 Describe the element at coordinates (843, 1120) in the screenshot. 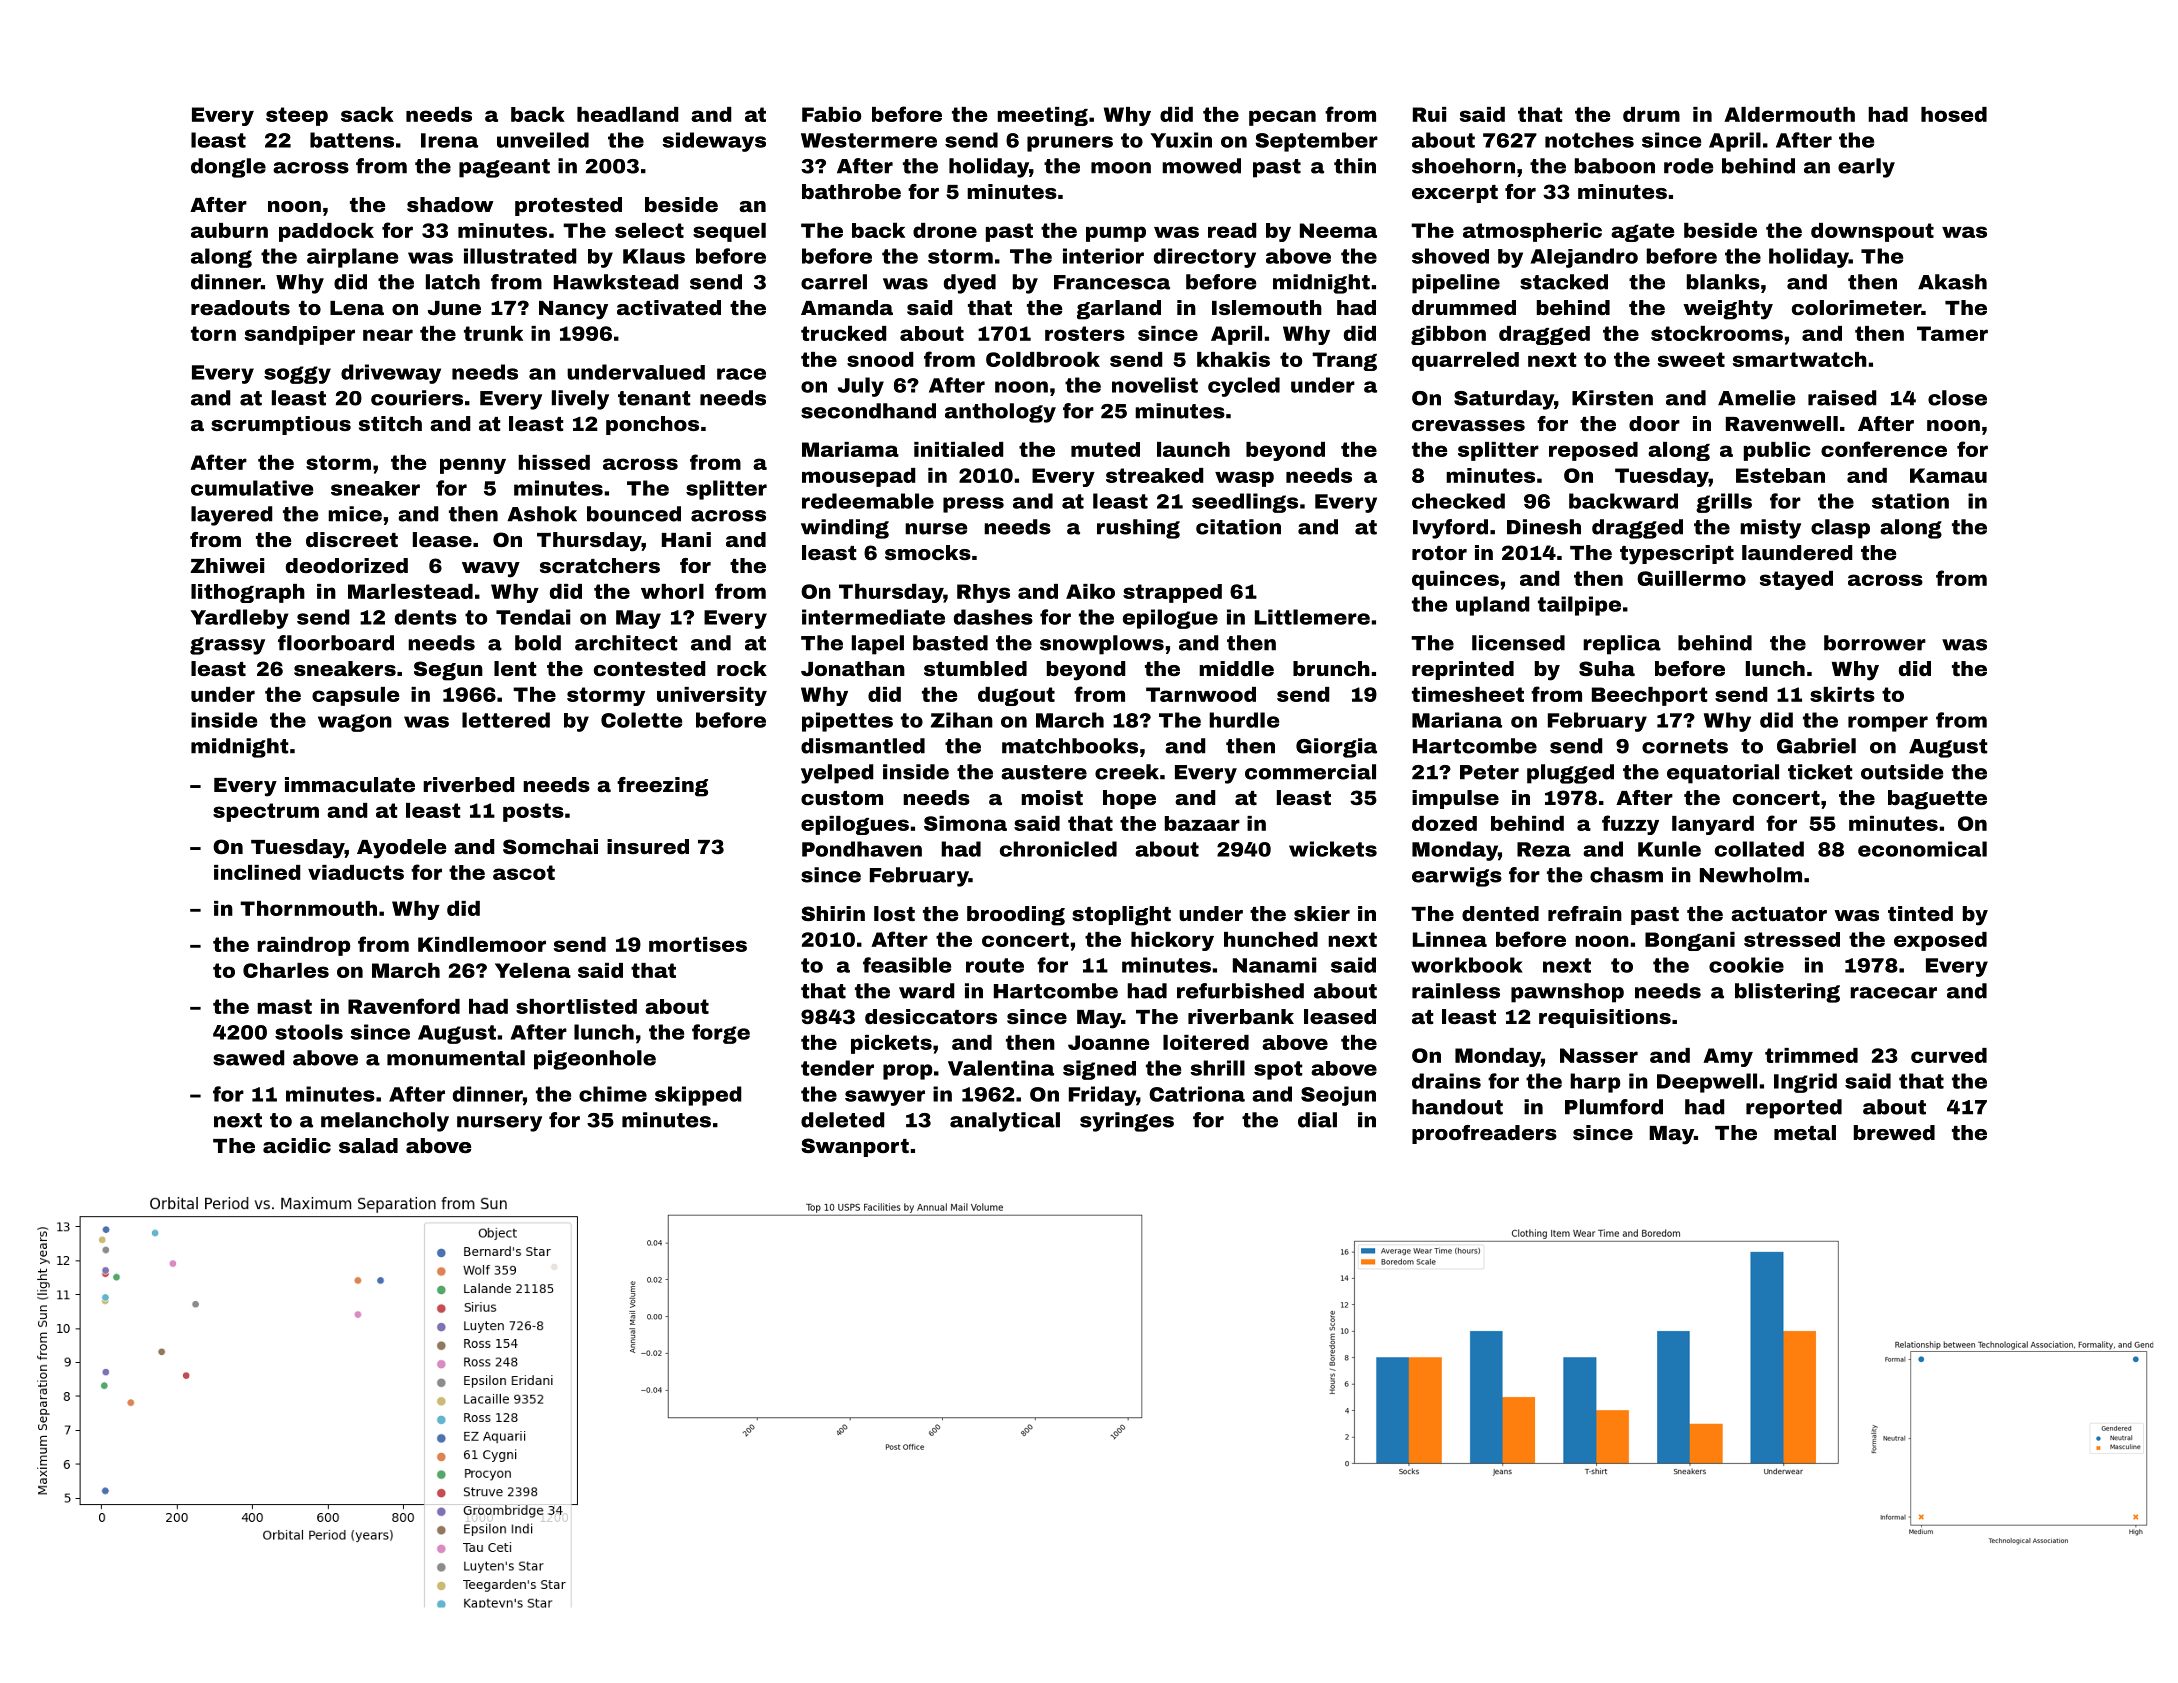

I see `deleted` at that location.
